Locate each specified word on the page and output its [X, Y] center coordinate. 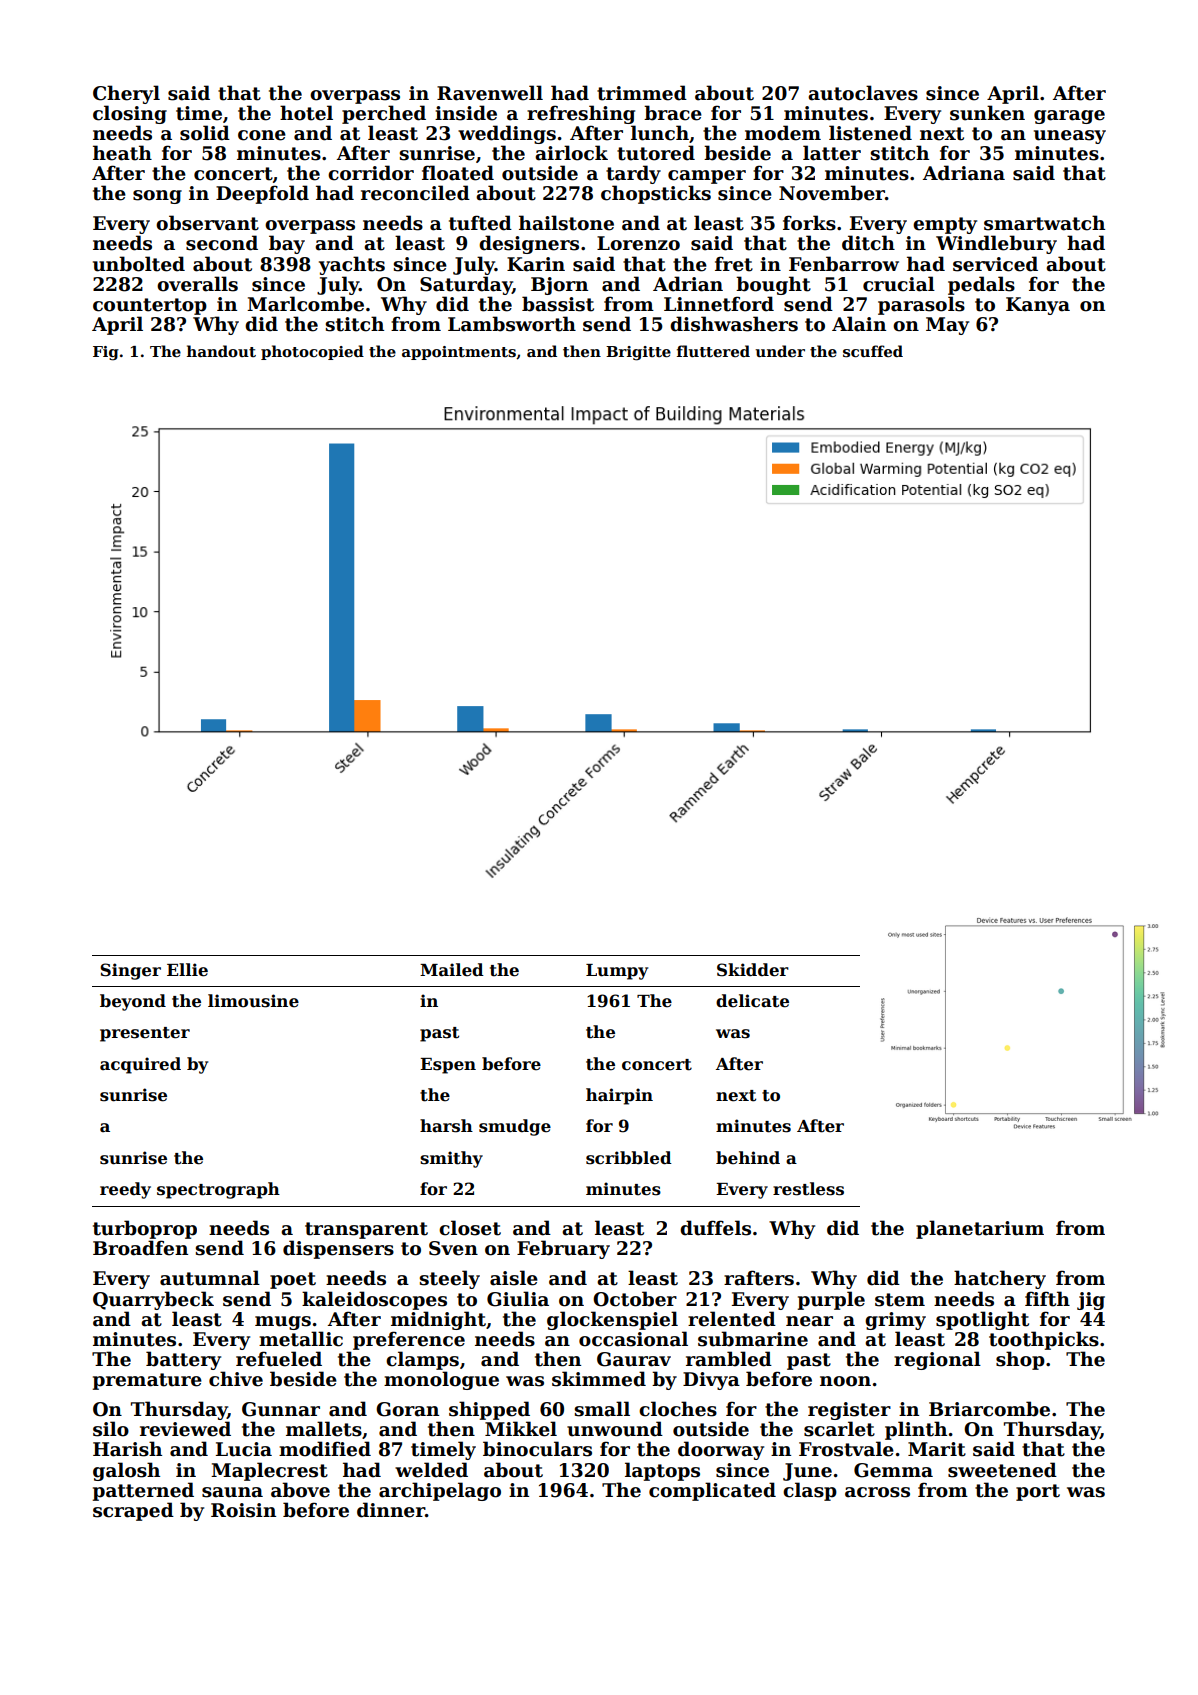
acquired [140, 1065]
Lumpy [617, 972]
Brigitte [638, 353]
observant [207, 223]
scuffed [873, 351]
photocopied [312, 352]
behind [748, 1158]
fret [734, 264]
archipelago [440, 1491]
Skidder [753, 970]
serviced [995, 264]
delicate [752, 1001]
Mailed [452, 970]
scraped [133, 1511]
